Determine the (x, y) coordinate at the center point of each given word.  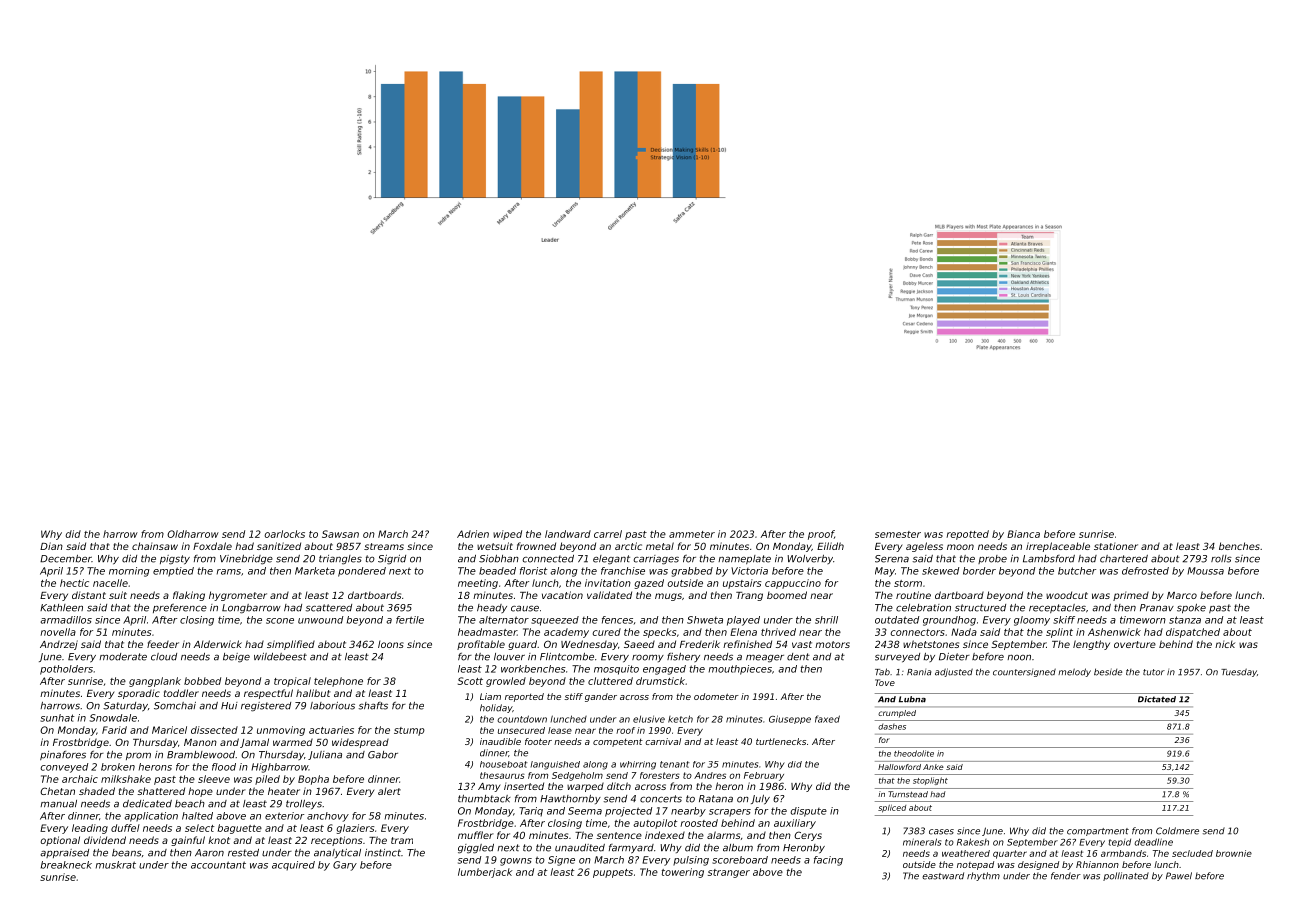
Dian (51, 546)
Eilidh (830, 546)
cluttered (610, 681)
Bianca (1023, 534)
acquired (293, 866)
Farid (114, 730)
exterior (284, 816)
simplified (291, 645)
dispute (808, 812)
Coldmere (1177, 831)
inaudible (500, 741)
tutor (1154, 672)
